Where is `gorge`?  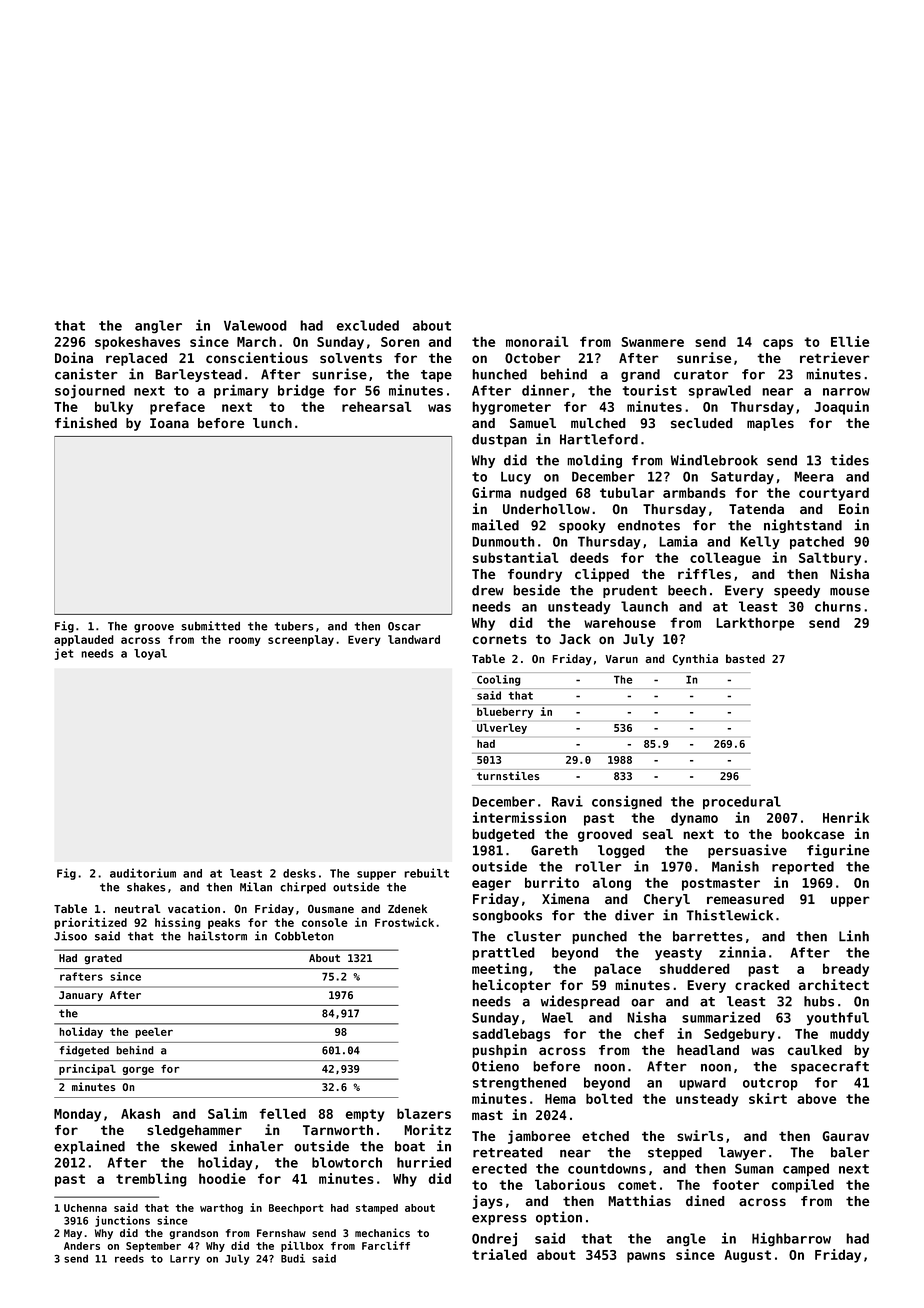
gorge is located at coordinates (138, 1071).
